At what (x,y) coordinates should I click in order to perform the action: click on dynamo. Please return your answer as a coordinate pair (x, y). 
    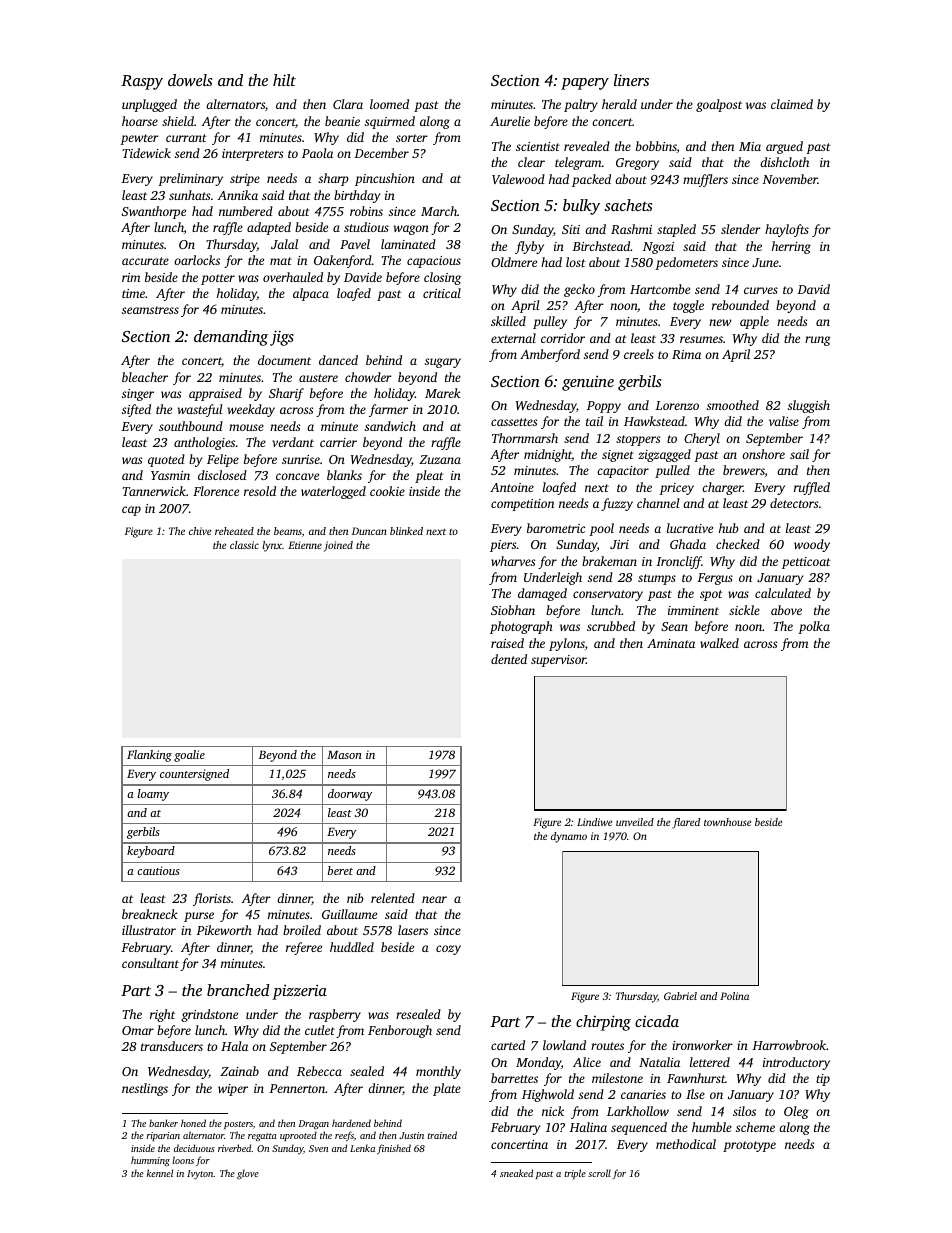
    Looking at the image, I should click on (569, 837).
